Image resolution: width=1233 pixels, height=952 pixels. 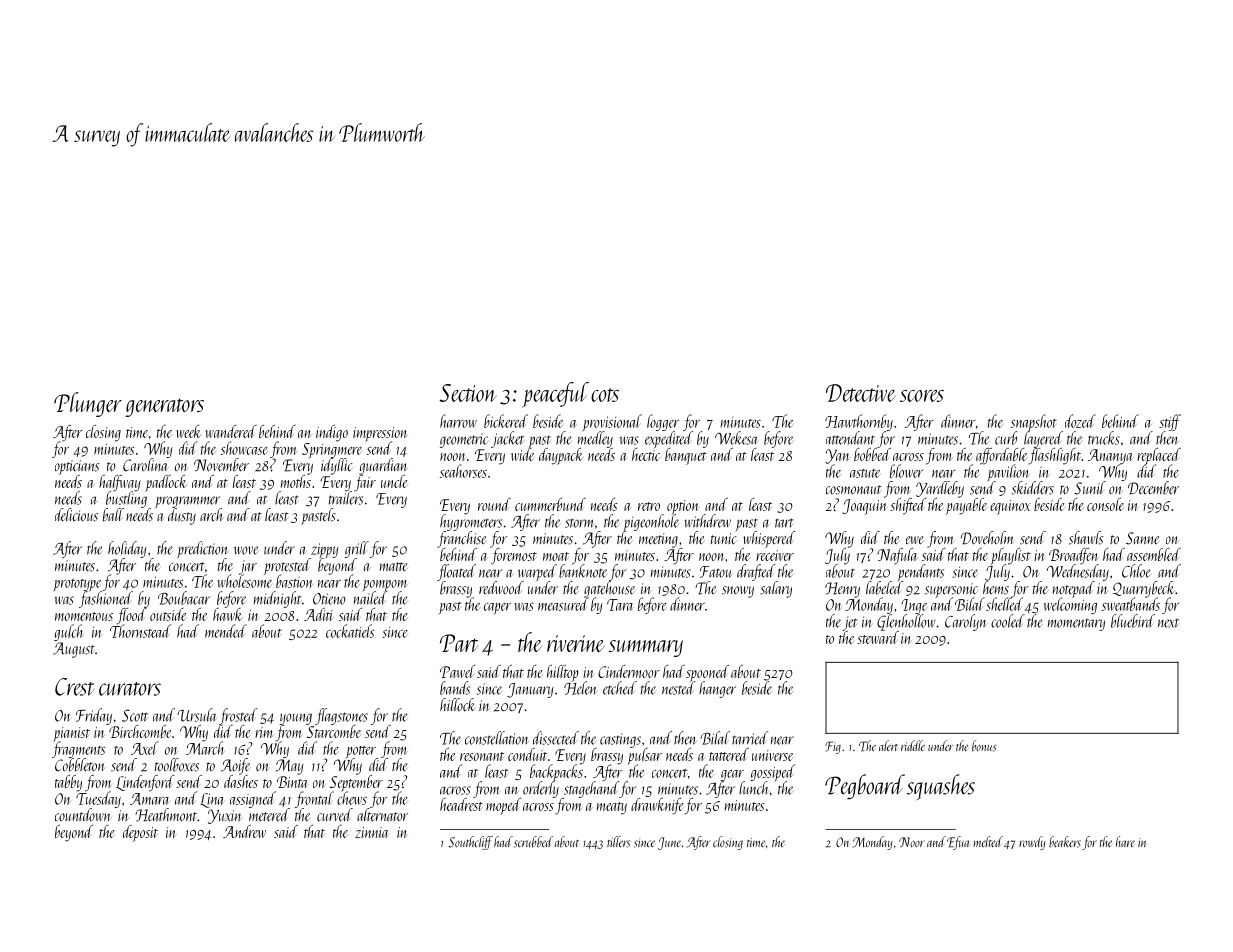 I want to click on dozed, so click(x=1080, y=421).
